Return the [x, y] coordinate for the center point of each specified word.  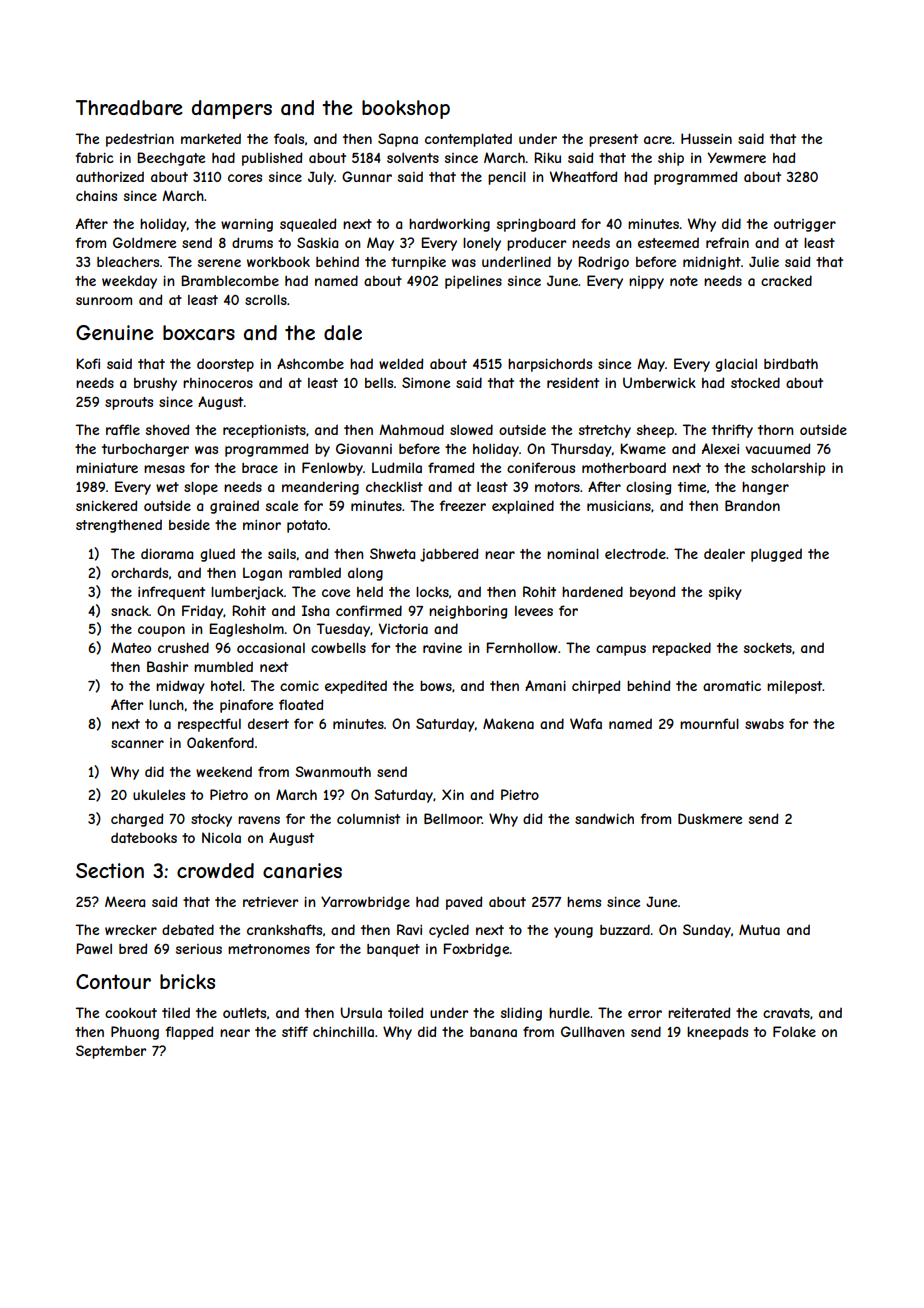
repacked [681, 649]
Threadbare [129, 108]
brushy [155, 384]
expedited [356, 687]
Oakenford [220, 742]
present [613, 140]
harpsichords [550, 365]
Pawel [94, 948]
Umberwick [659, 382]
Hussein [706, 138]
